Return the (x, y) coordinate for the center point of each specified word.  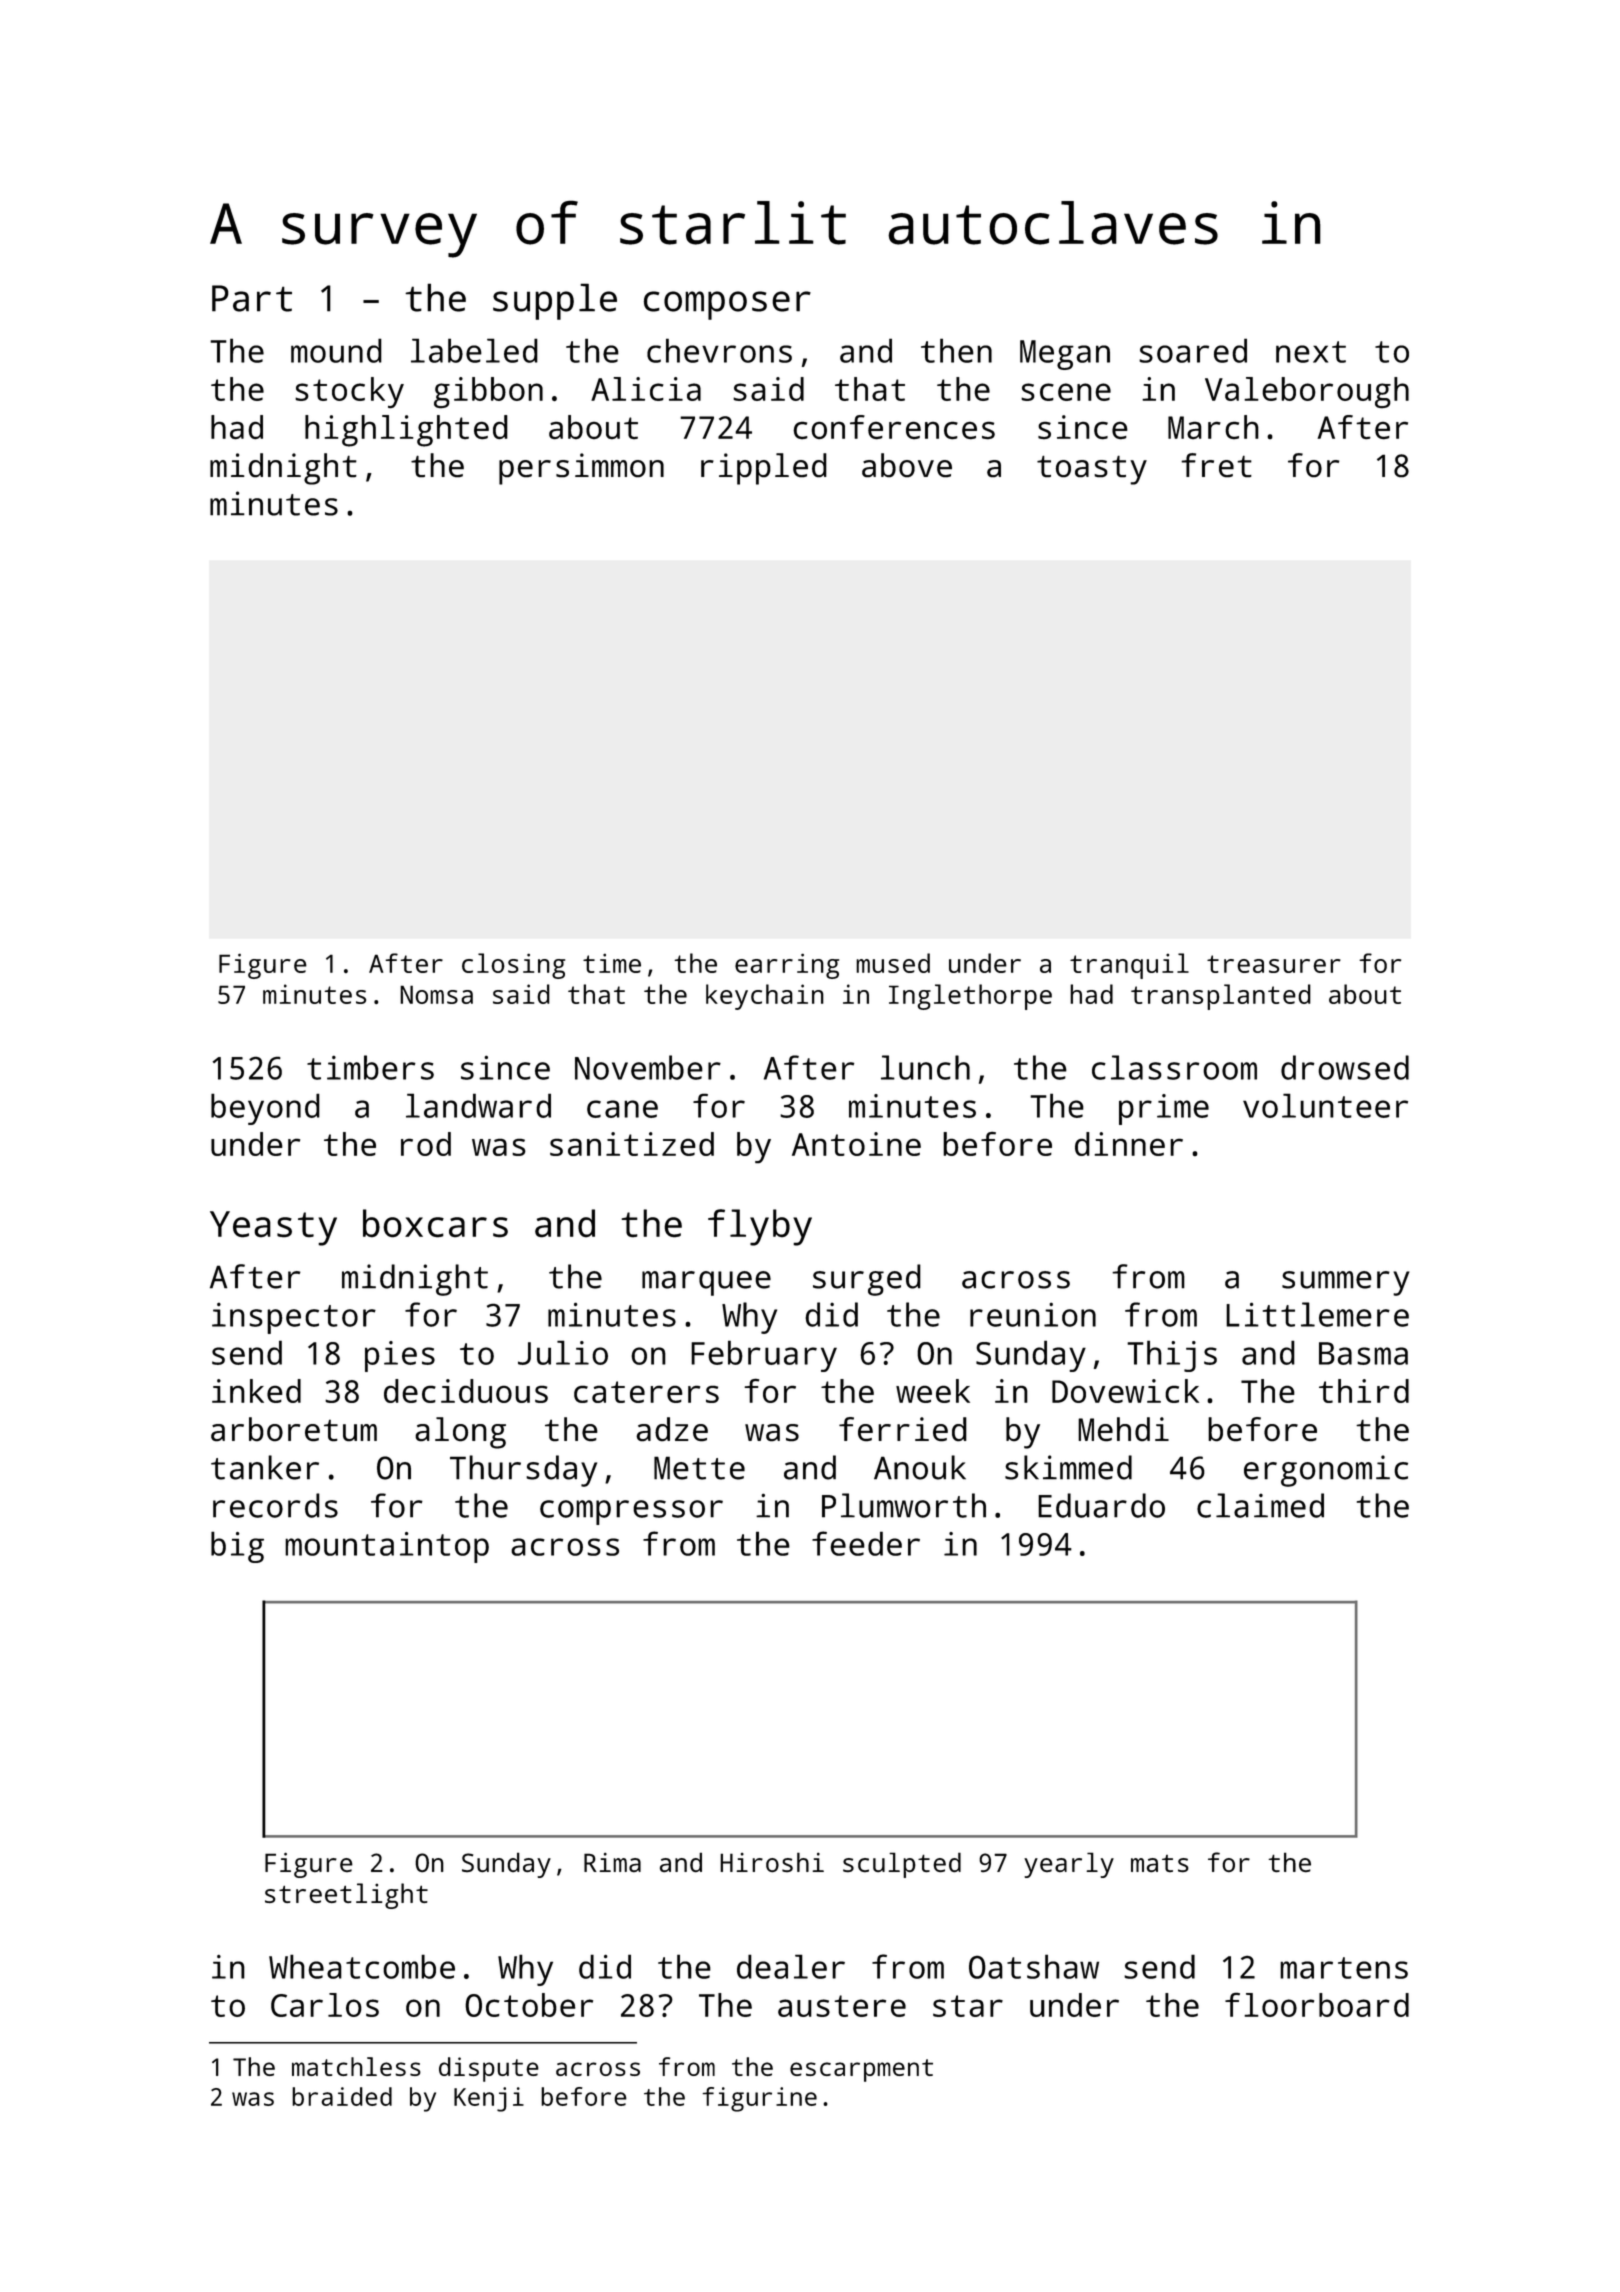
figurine (759, 2099)
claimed (1260, 1505)
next (1311, 352)
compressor (631, 1512)
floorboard (1317, 2004)
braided (342, 2096)
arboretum (294, 1429)
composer (727, 305)
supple (555, 301)
